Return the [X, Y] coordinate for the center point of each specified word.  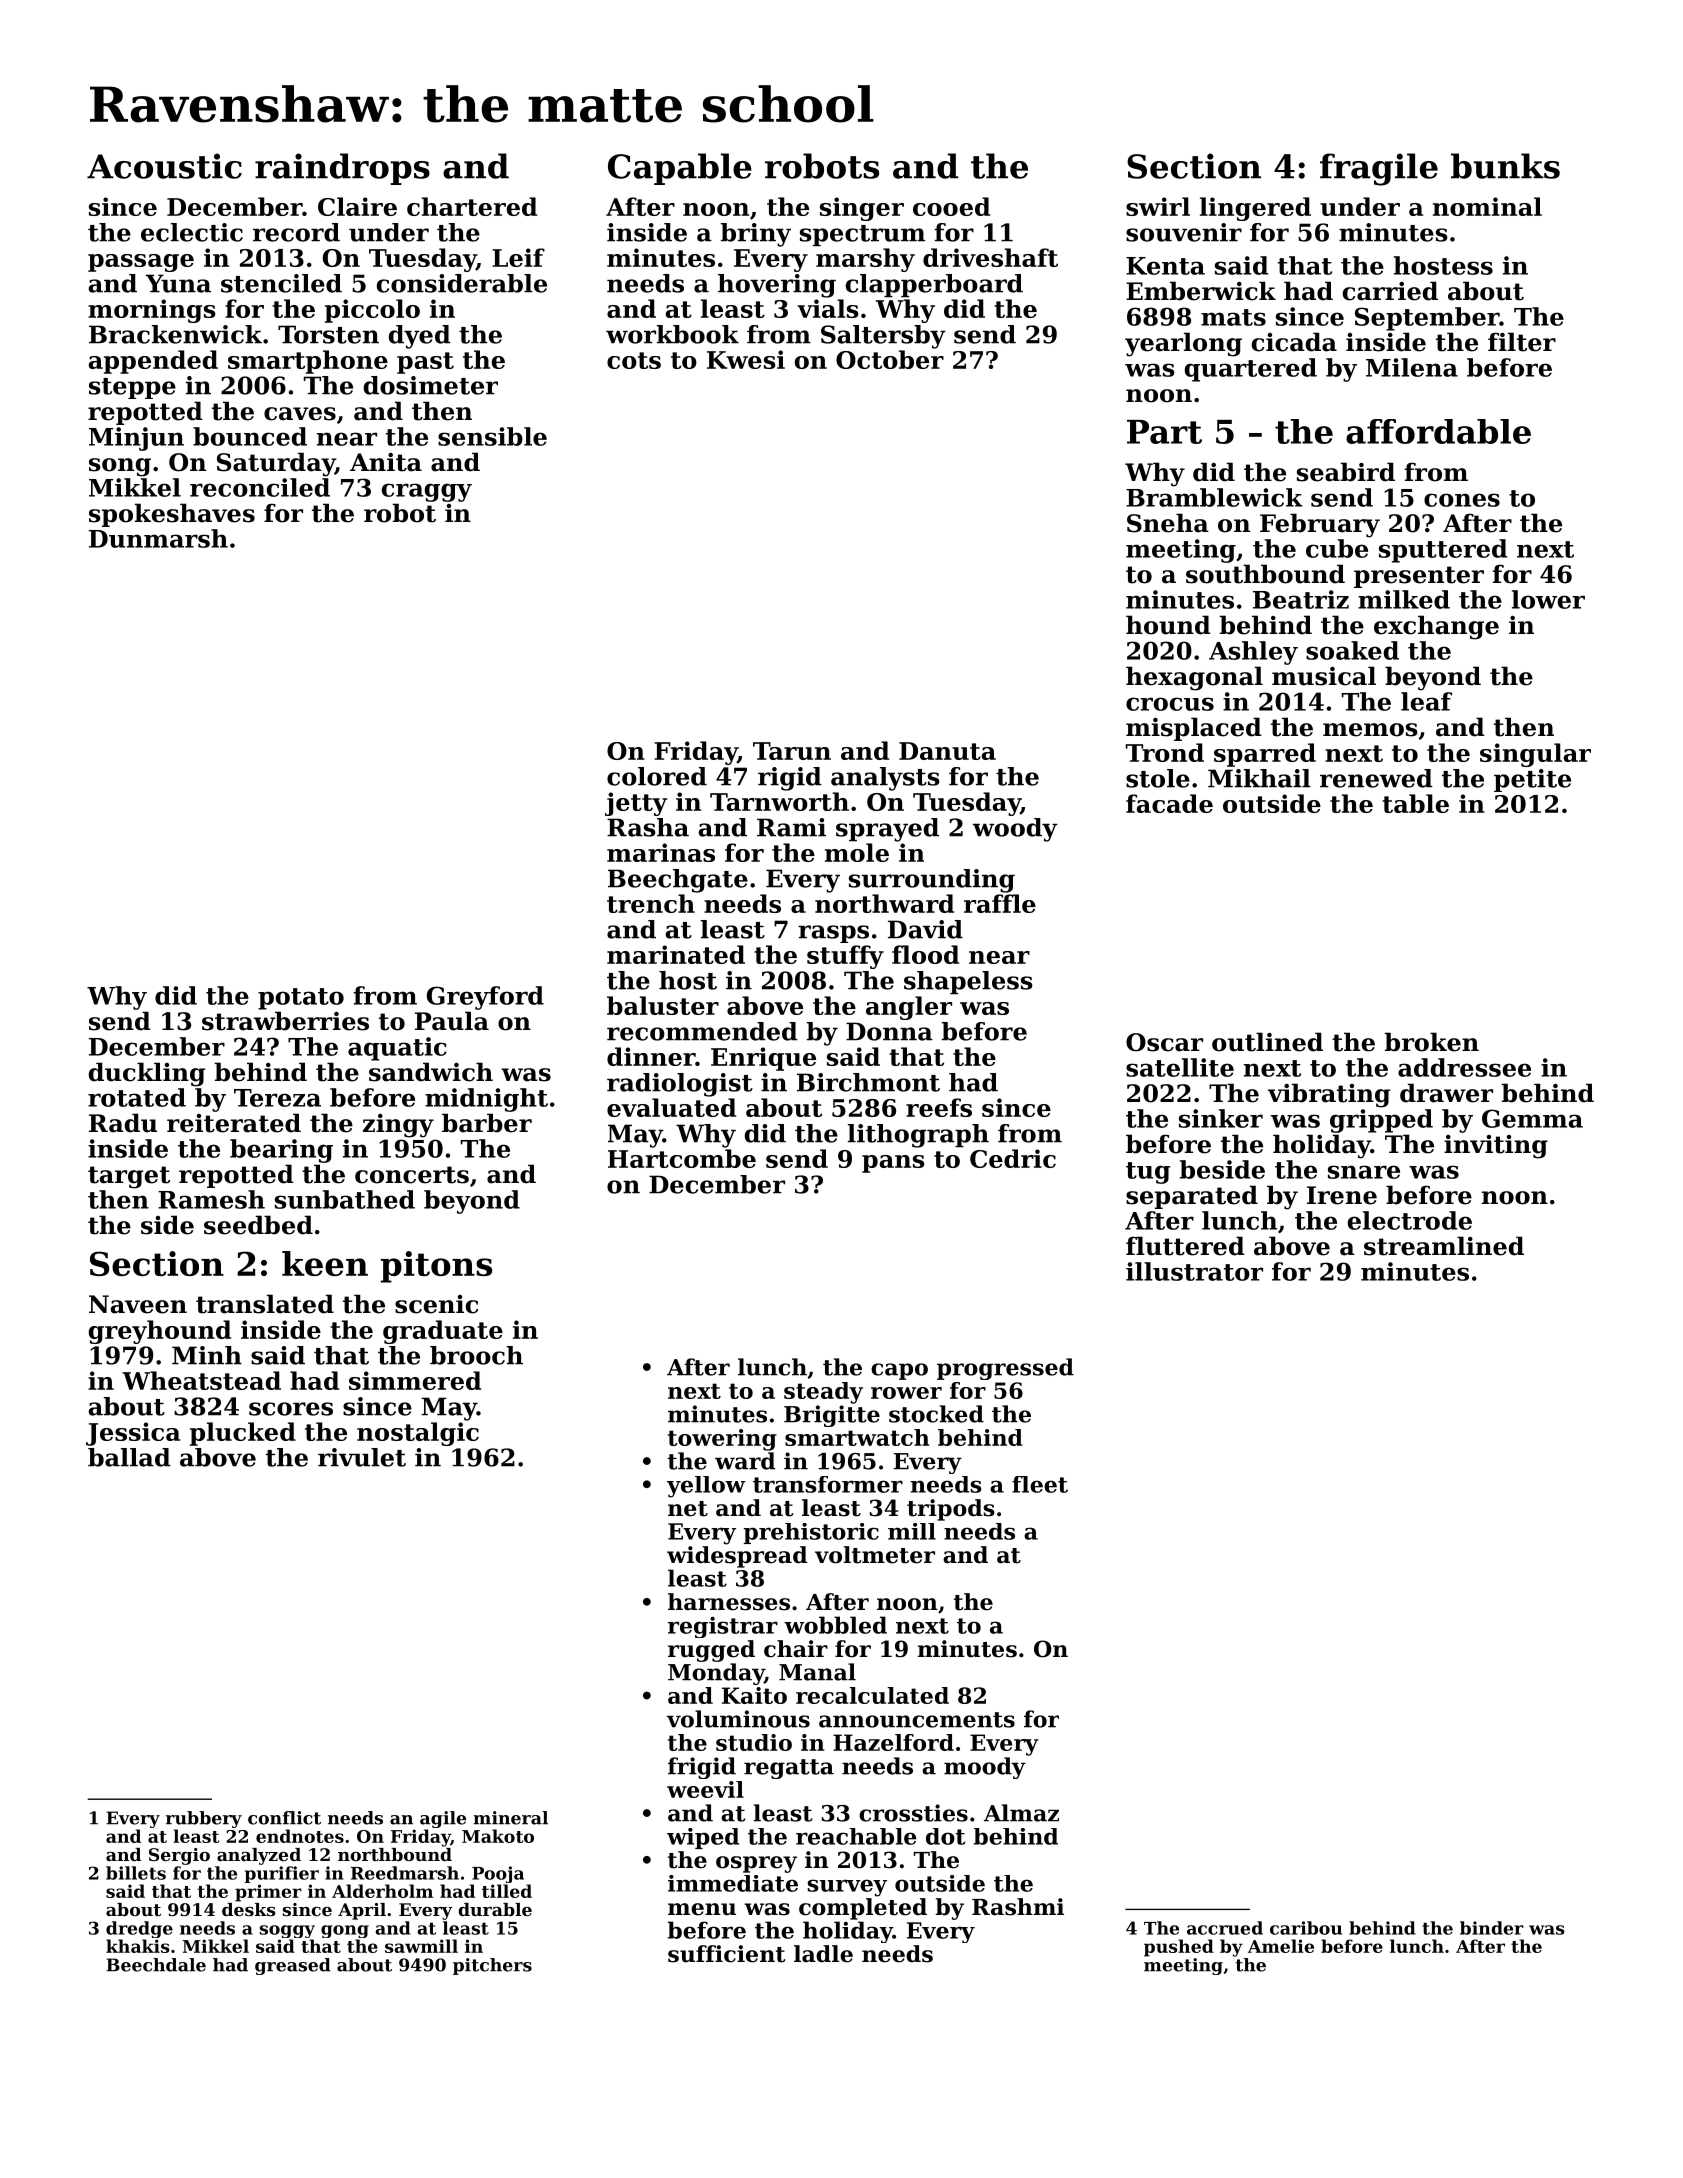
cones [1462, 500]
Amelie [1281, 1946]
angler [909, 1008]
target [129, 1177]
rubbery [204, 1819]
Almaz [1021, 1813]
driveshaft [990, 257]
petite [1532, 780]
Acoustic [164, 166]
